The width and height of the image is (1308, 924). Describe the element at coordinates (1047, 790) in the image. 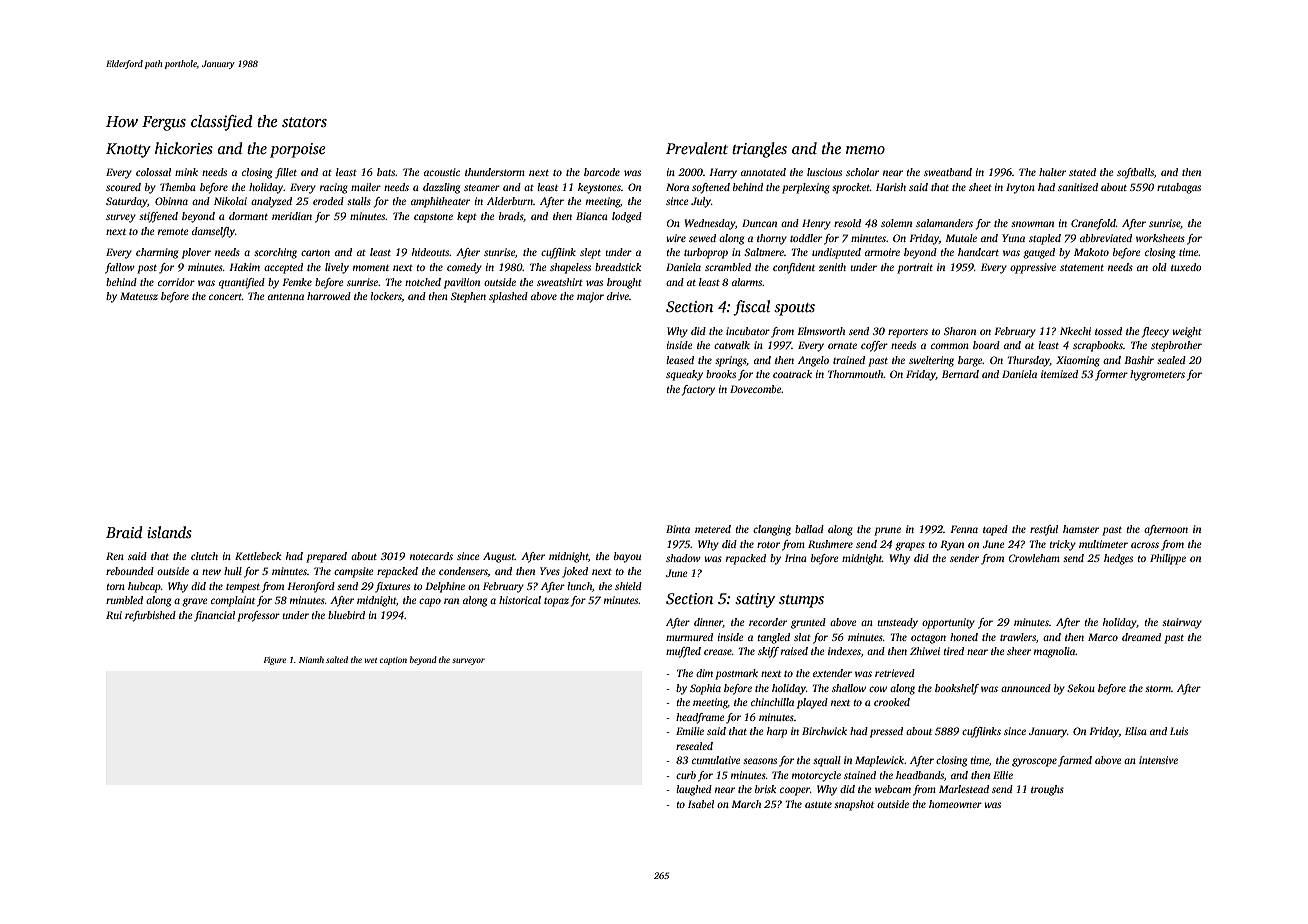

I see `troughs` at that location.
